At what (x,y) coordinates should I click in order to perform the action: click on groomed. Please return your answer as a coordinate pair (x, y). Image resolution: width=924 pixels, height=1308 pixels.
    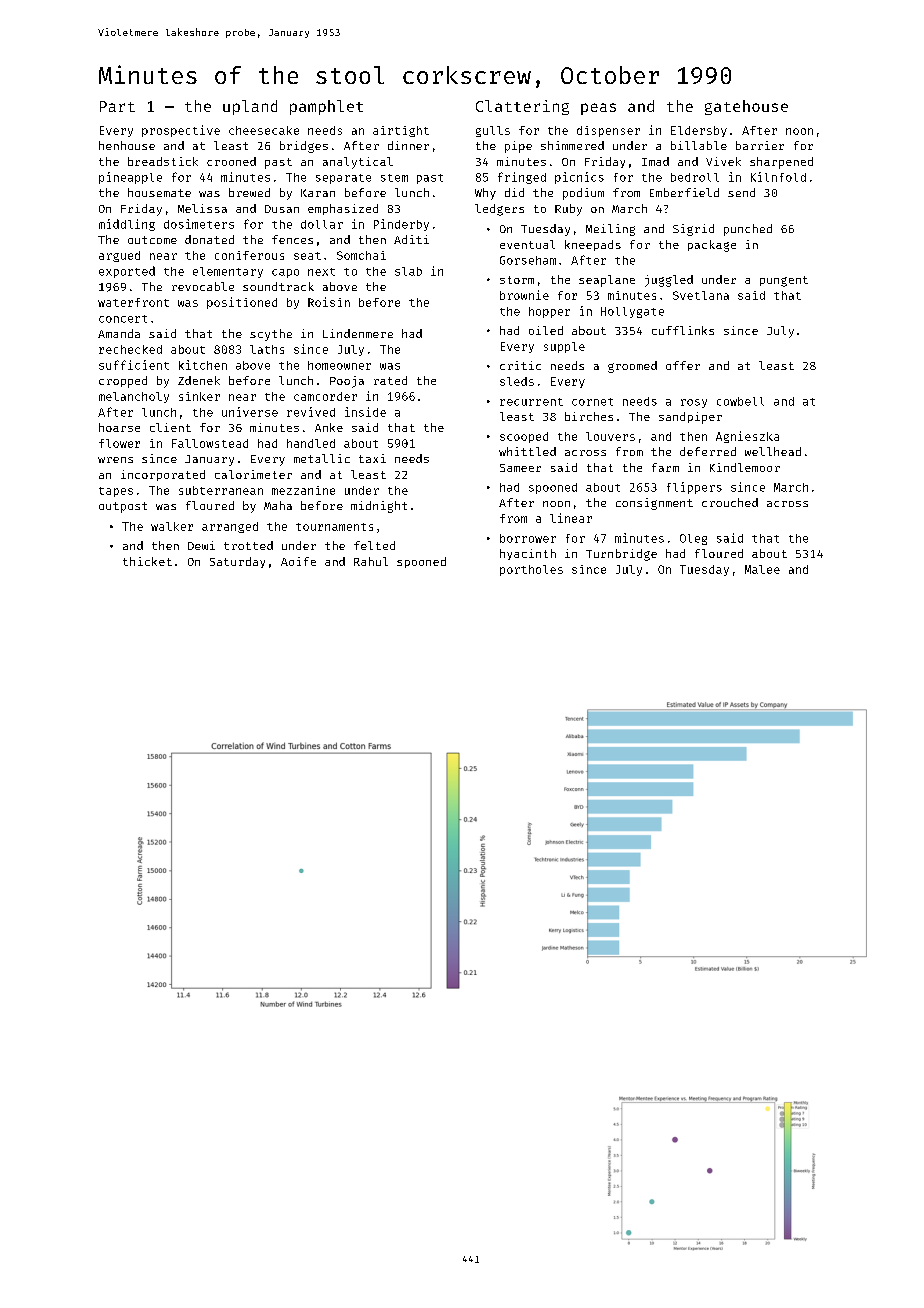
    Looking at the image, I should click on (632, 367).
